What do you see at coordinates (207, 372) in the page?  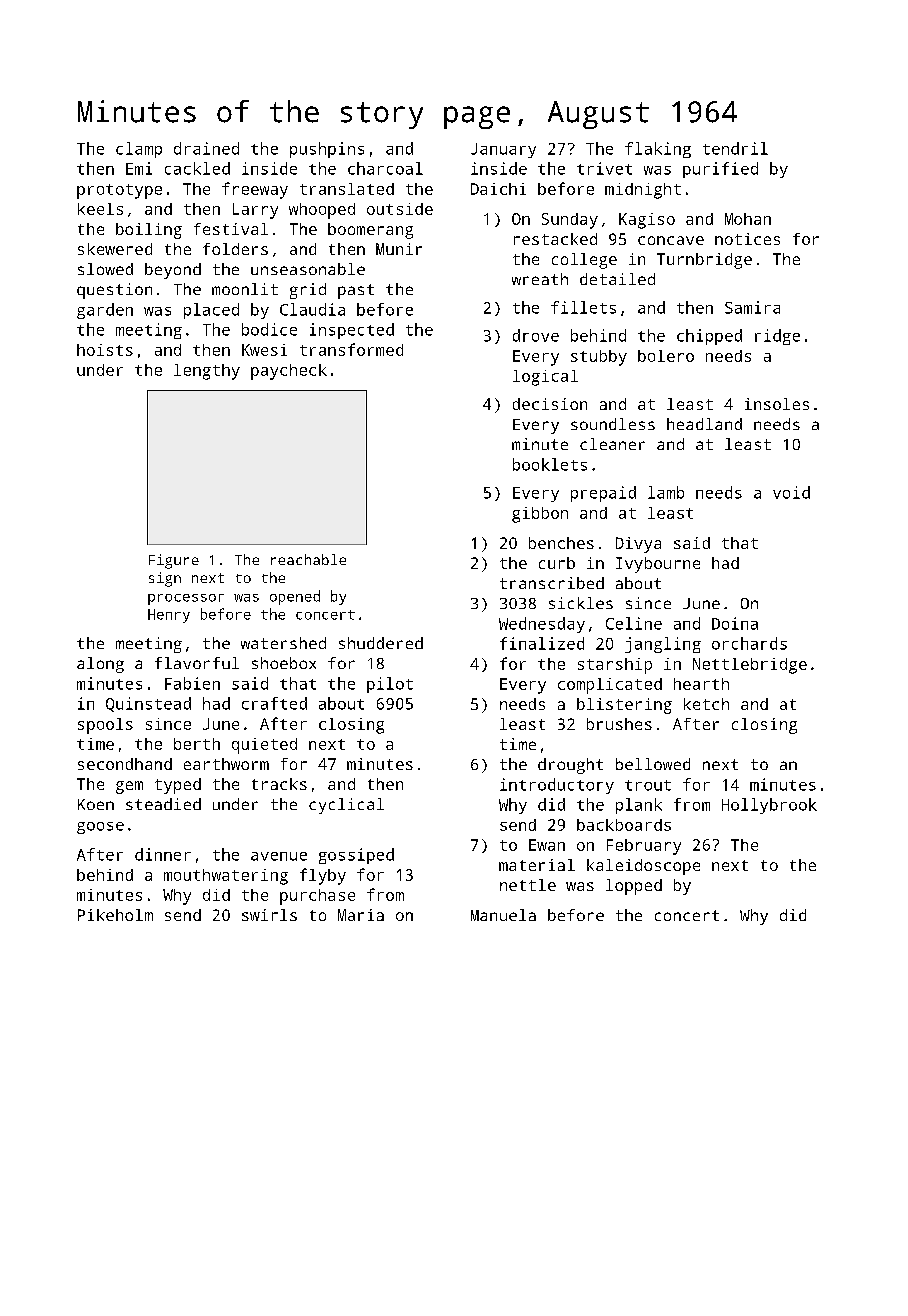 I see `lengthy` at bounding box center [207, 372].
